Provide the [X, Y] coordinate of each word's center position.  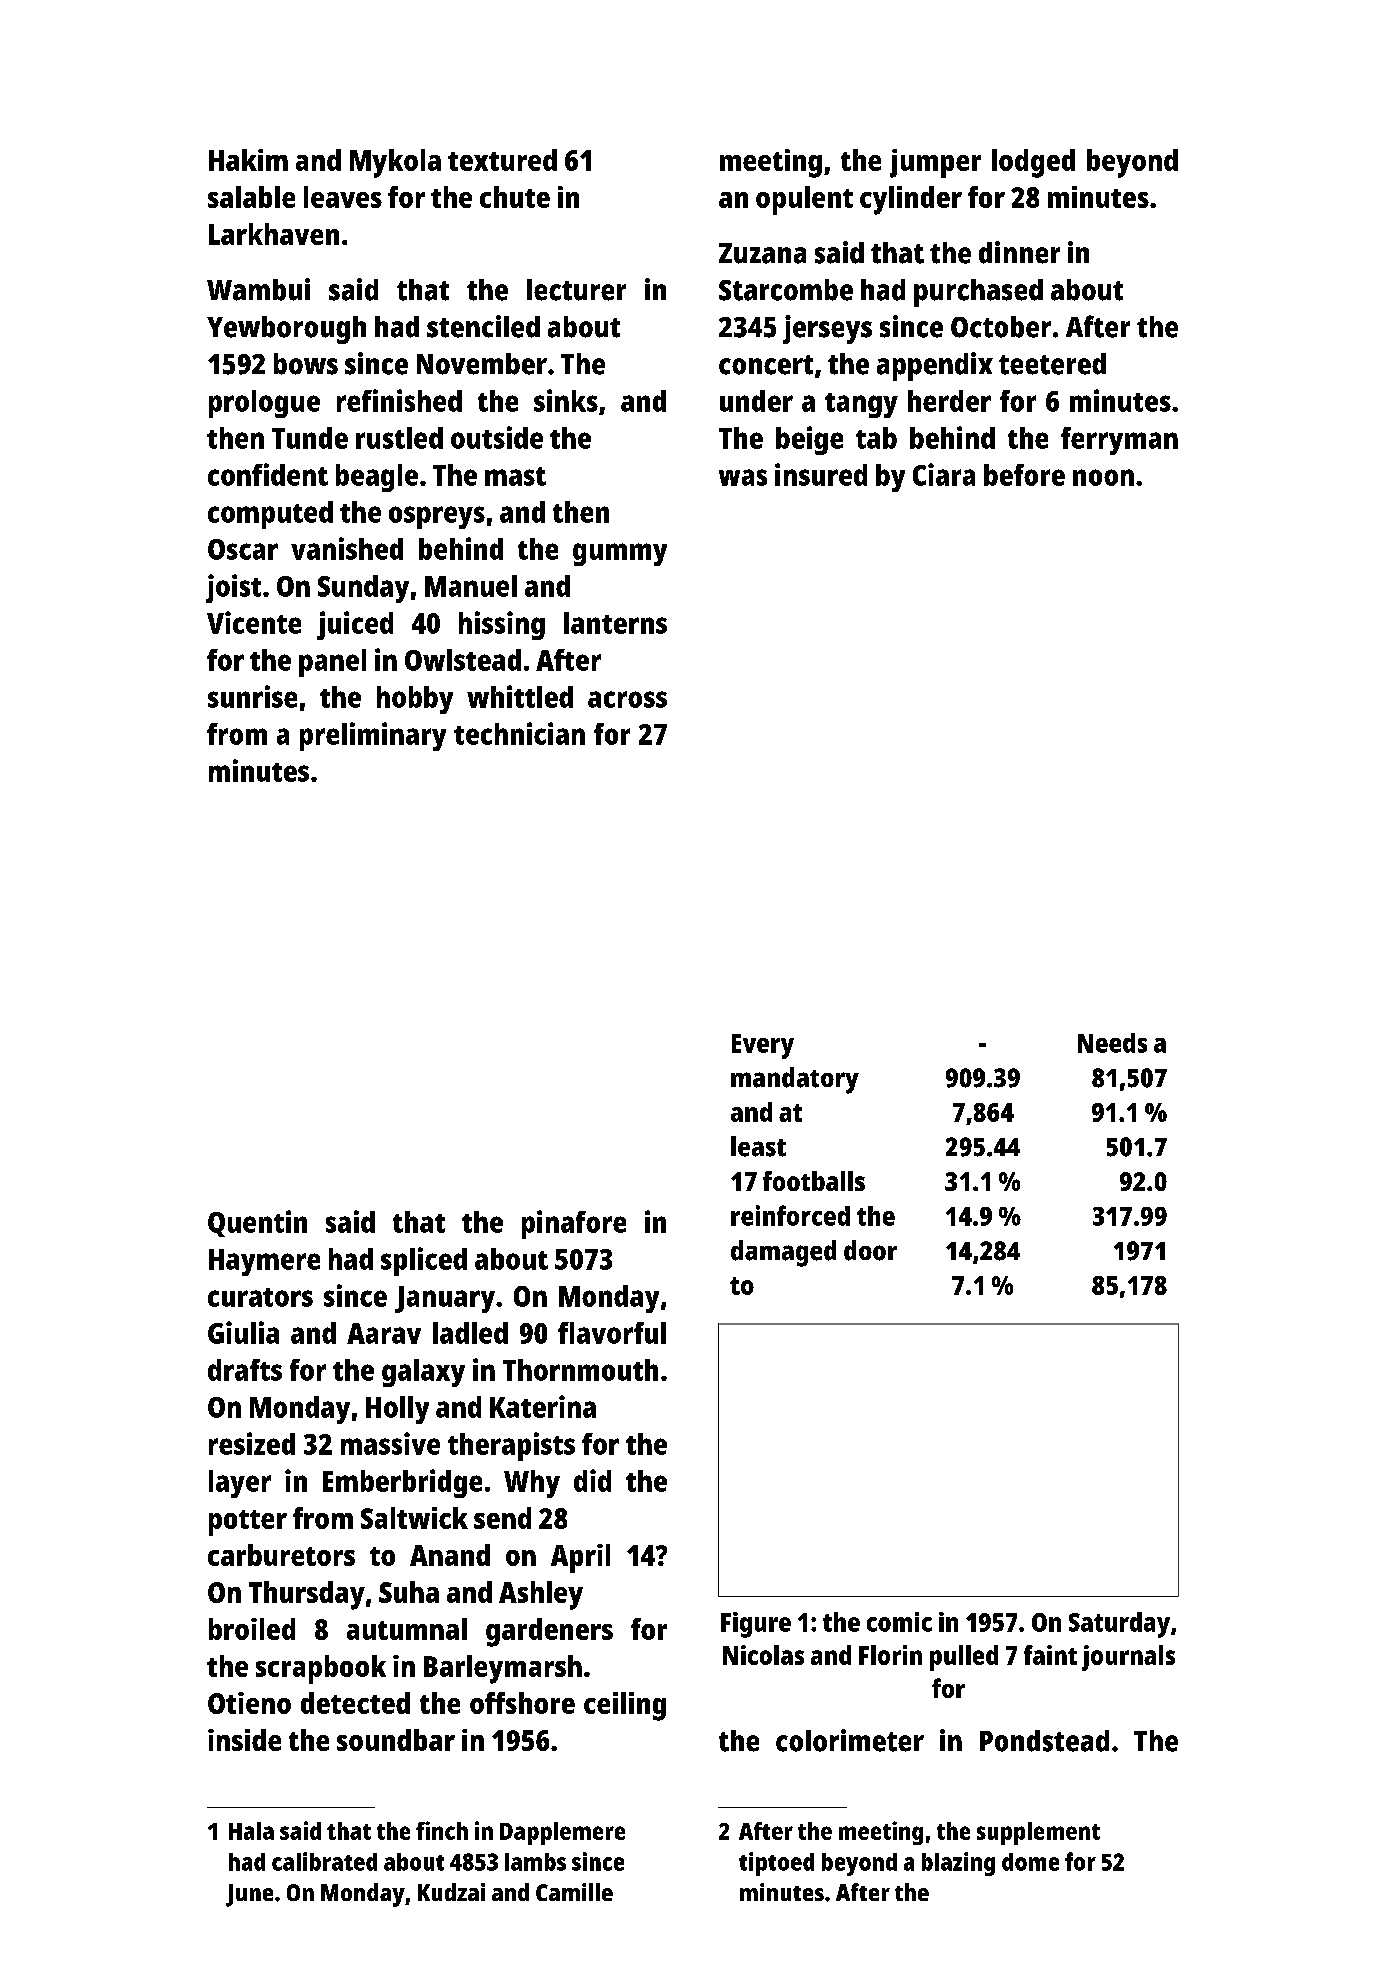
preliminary [373, 736]
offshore [522, 1703]
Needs [1112, 1043]
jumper [935, 163]
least [758, 1146]
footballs [814, 1181]
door [870, 1250]
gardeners [549, 1632]
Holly [397, 1410]
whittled [520, 696]
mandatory [795, 1080]
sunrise [252, 696]
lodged [1033, 163]
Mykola [395, 163]
